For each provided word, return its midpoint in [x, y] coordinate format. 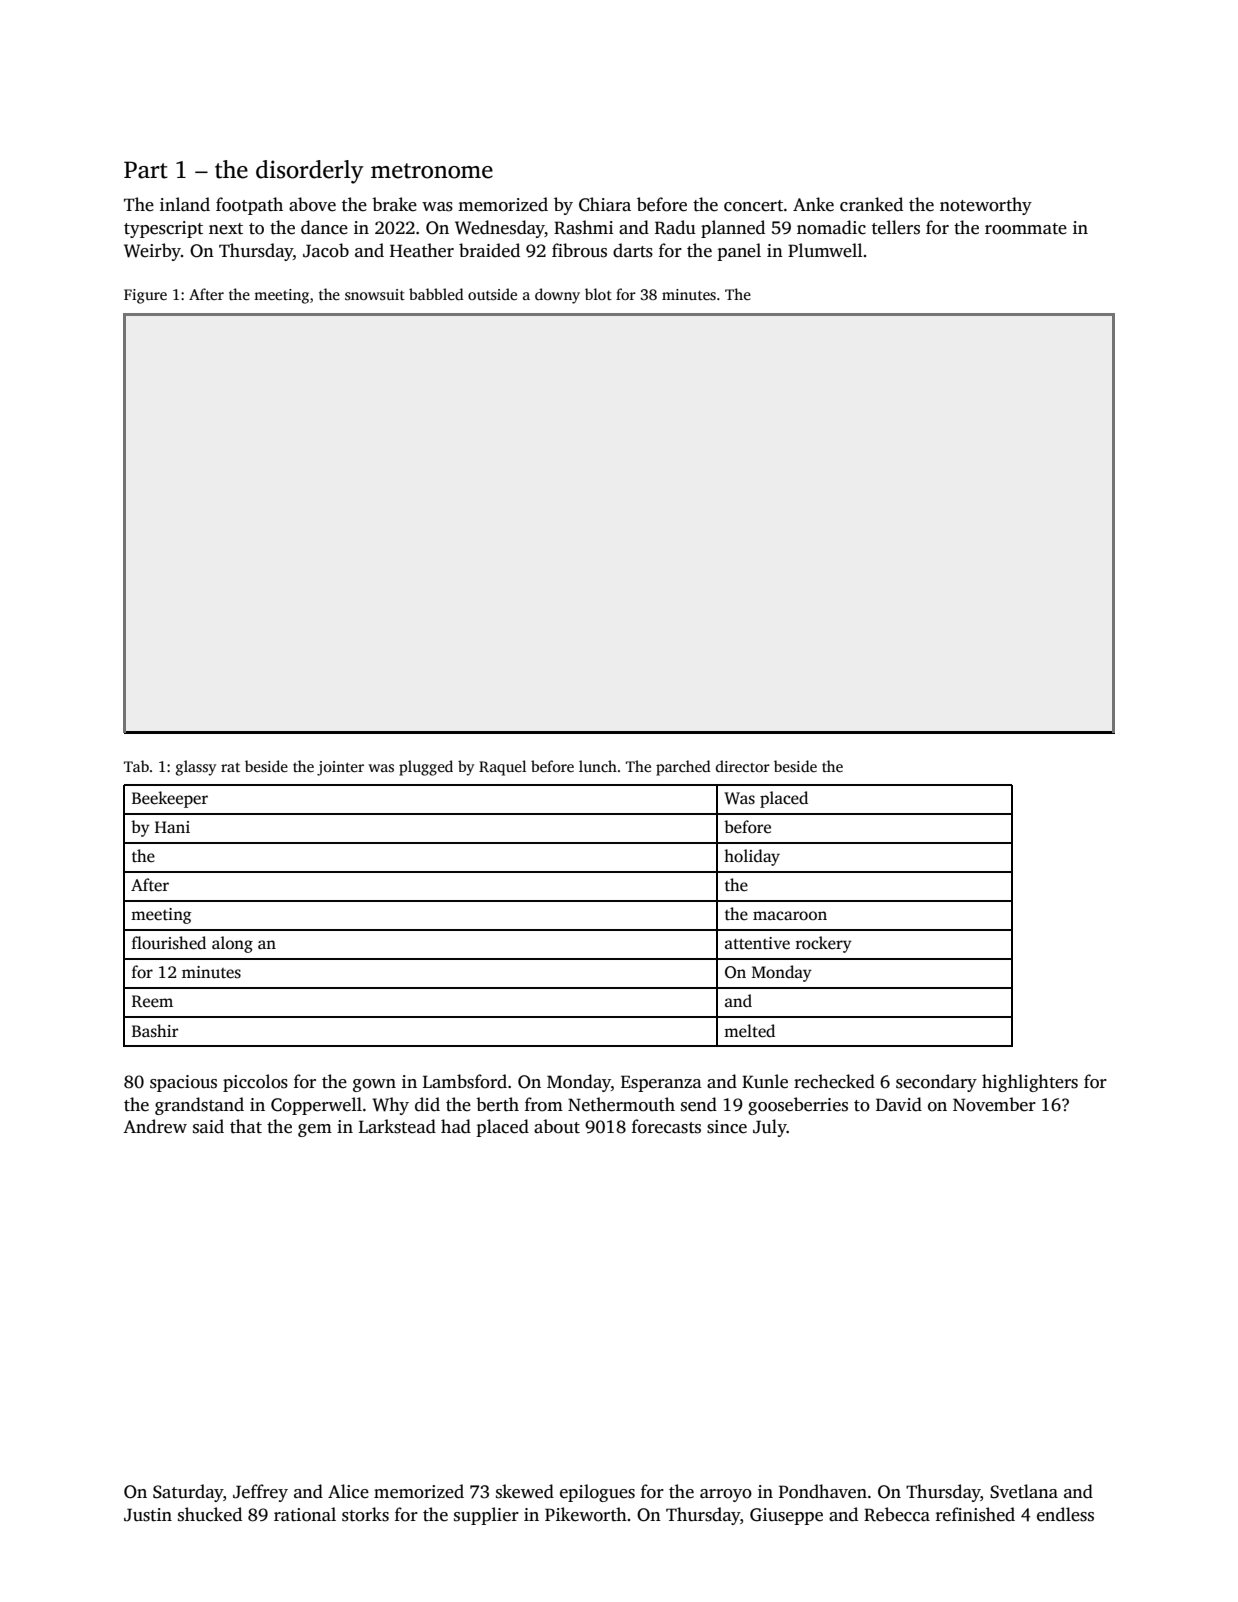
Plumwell [825, 250]
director [743, 766]
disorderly [309, 172]
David [899, 1104]
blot [598, 294]
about [557, 1126]
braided [489, 250]
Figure [145, 296]
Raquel [502, 768]
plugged [426, 768]
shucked [210, 1514]
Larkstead [397, 1126]
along [232, 944]
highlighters [1030, 1083]
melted [749, 1031]
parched [683, 768]
